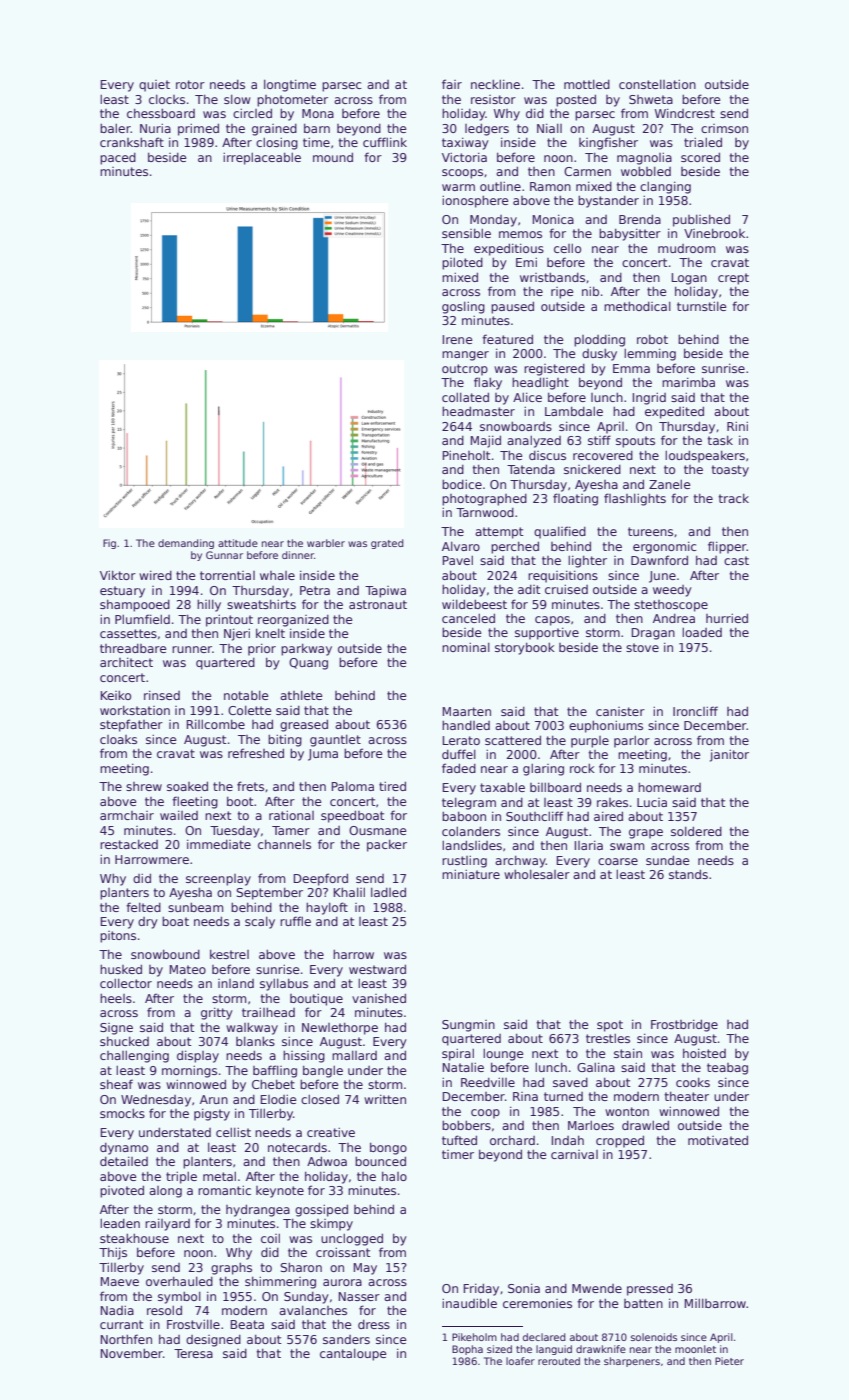 Image resolution: width=849 pixels, height=1400 pixels. I want to click on wholesaler, so click(537, 874).
